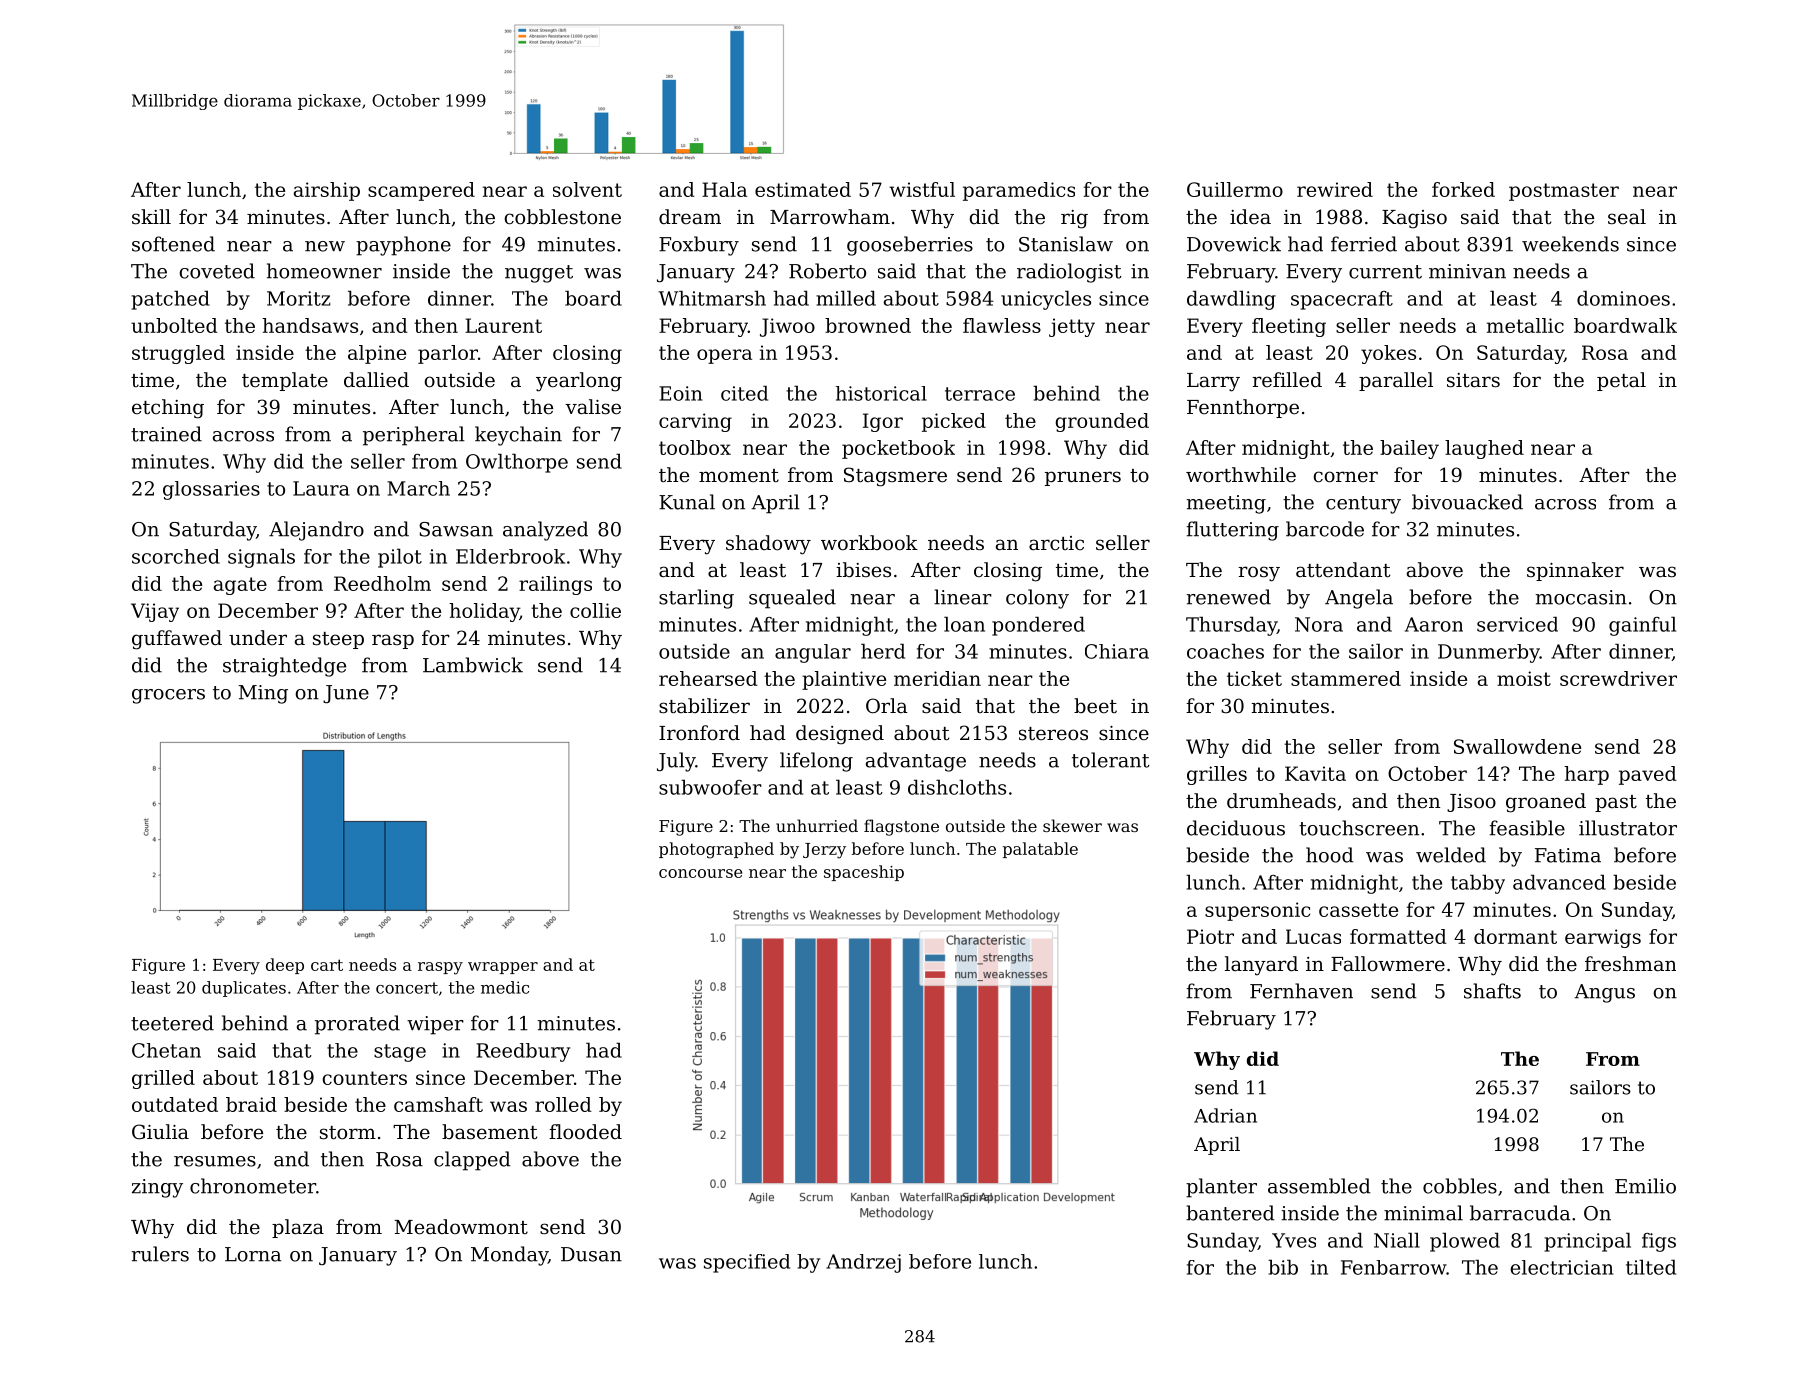 The image size is (1808, 1397). What do you see at coordinates (253, 1254) in the page?
I see `Lorna` at bounding box center [253, 1254].
